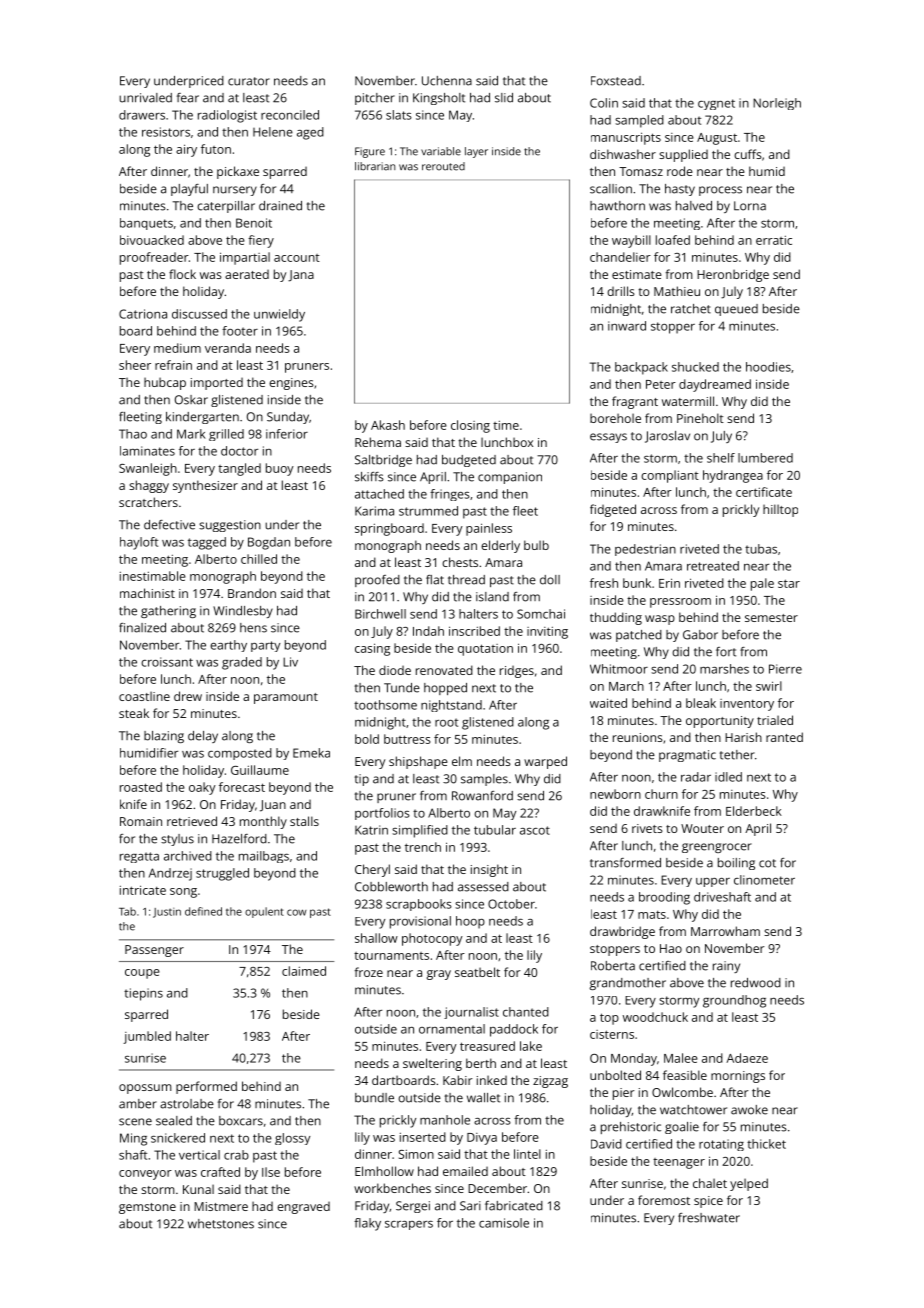 This screenshot has width=924, height=1308. I want to click on fear, so click(188, 98).
